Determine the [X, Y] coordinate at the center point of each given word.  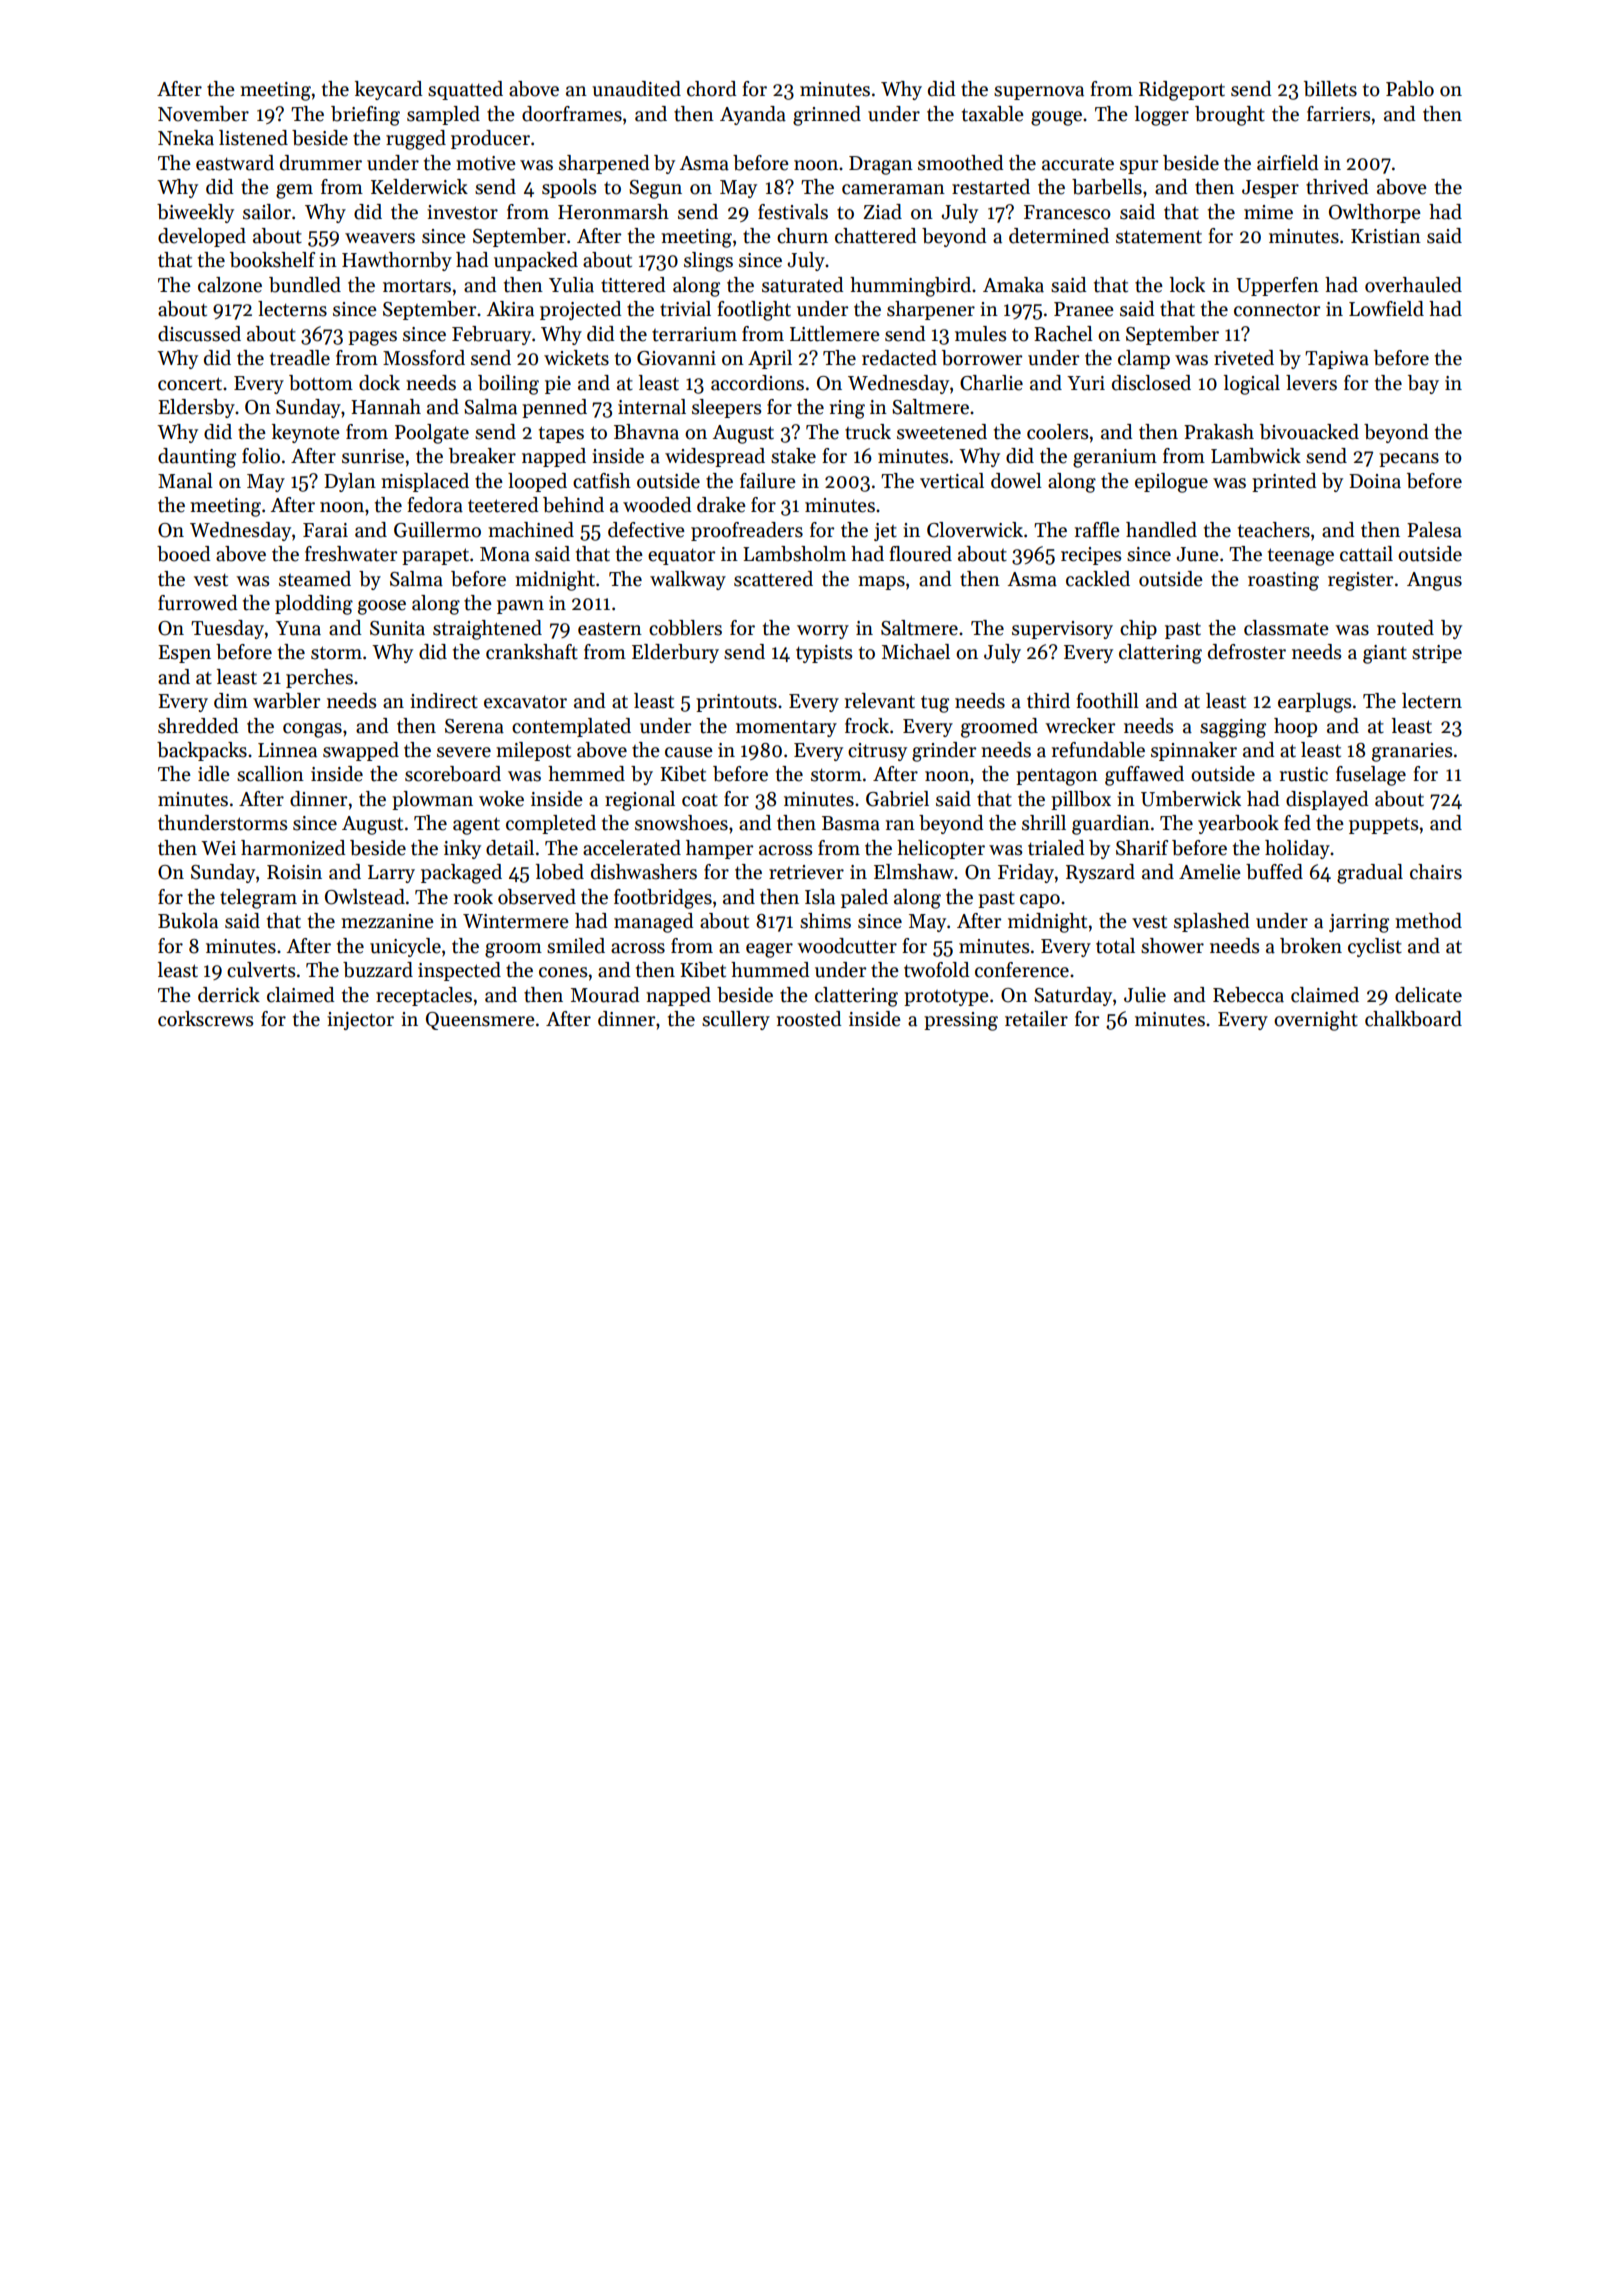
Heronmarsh [613, 212]
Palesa [1434, 530]
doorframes [572, 114]
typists [824, 654]
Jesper [1270, 189]
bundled [305, 285]
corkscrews [205, 1019]
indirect [444, 701]
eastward [235, 163]
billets [1330, 89]
